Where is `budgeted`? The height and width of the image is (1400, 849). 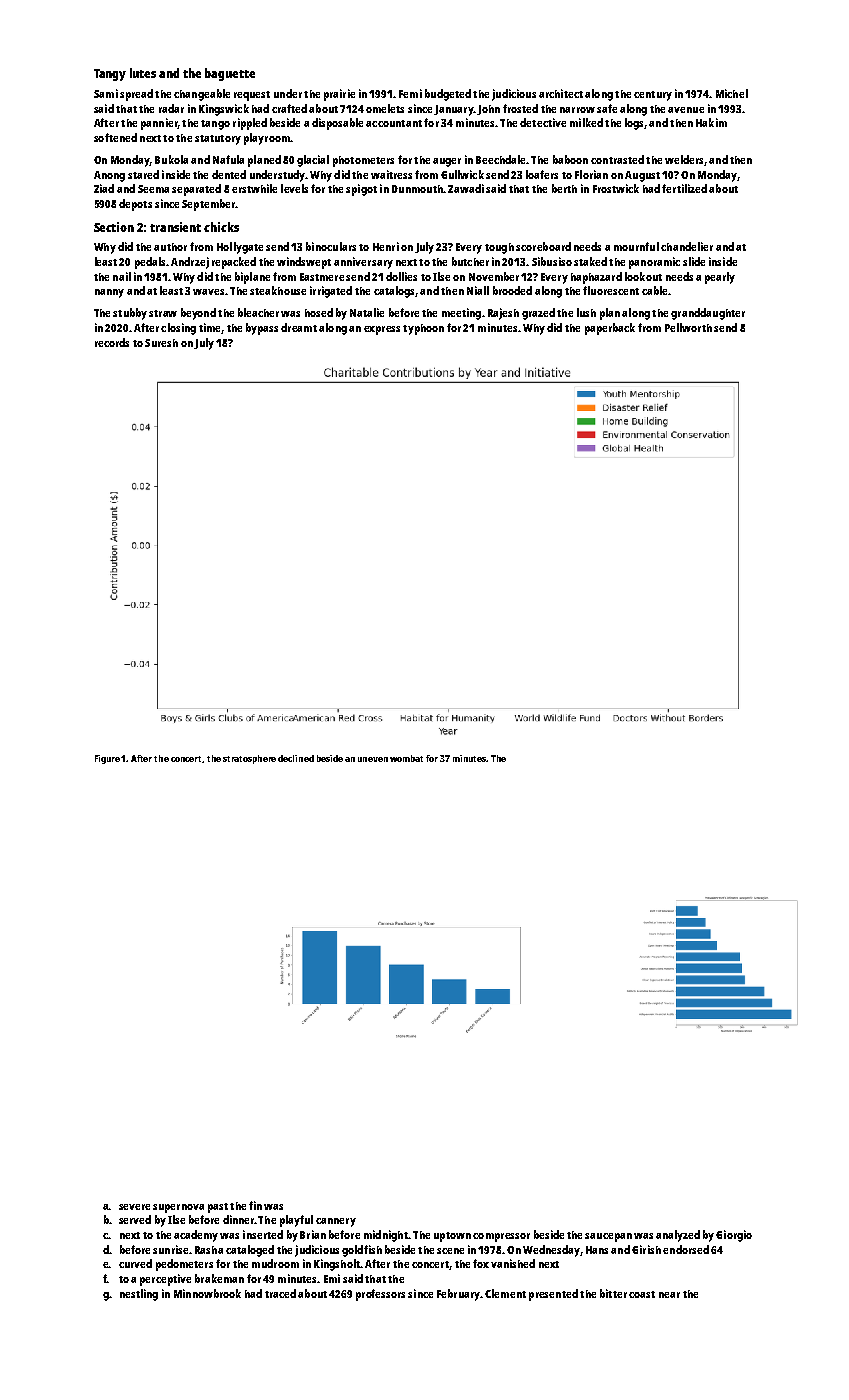
budgeted is located at coordinates (448, 95).
